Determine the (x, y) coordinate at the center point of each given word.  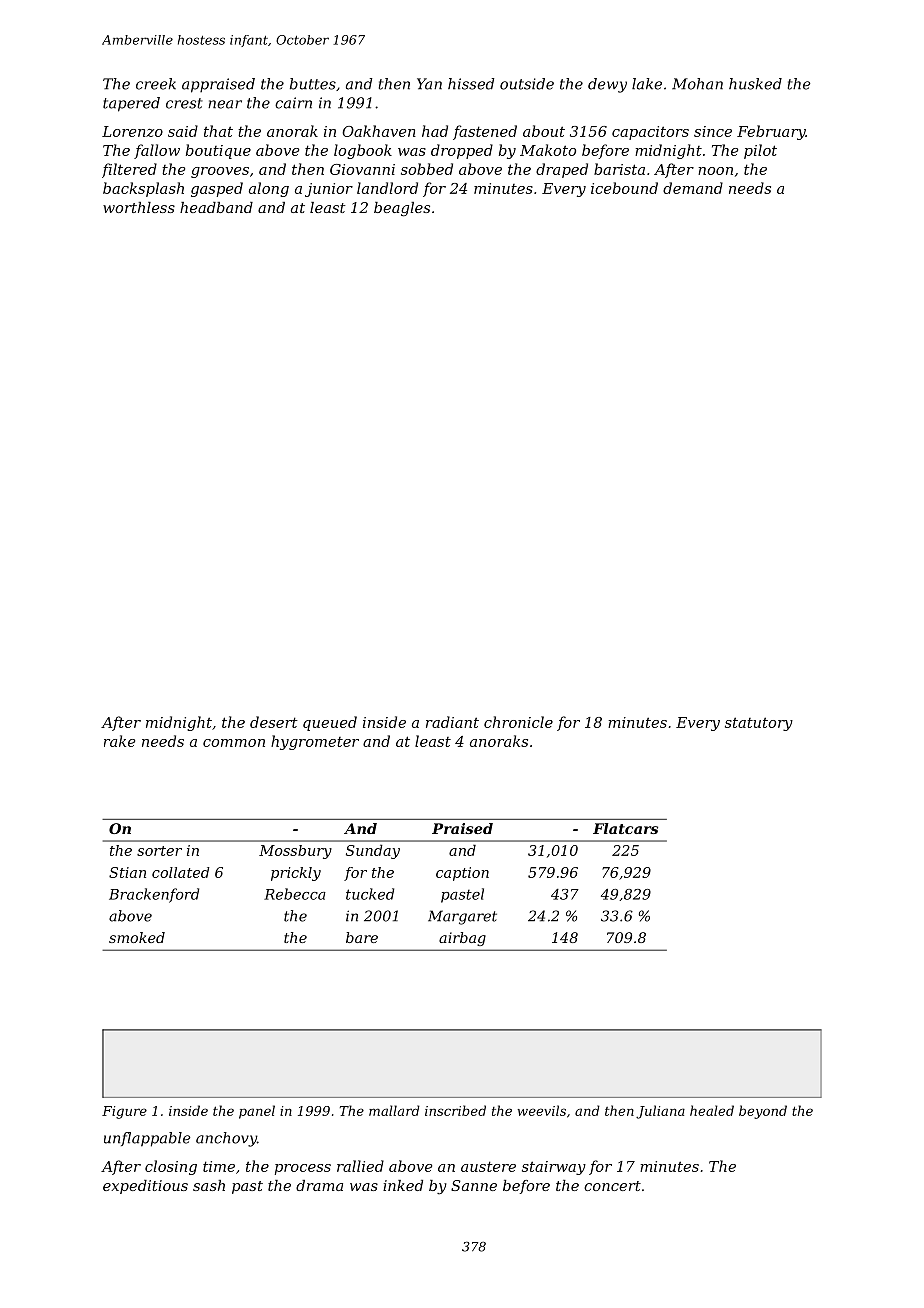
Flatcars (625, 828)
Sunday (373, 851)
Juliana (660, 1112)
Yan (429, 84)
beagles (402, 209)
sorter (159, 851)
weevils (541, 1110)
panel (257, 1112)
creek (156, 84)
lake (647, 84)
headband (216, 207)
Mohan (697, 84)
